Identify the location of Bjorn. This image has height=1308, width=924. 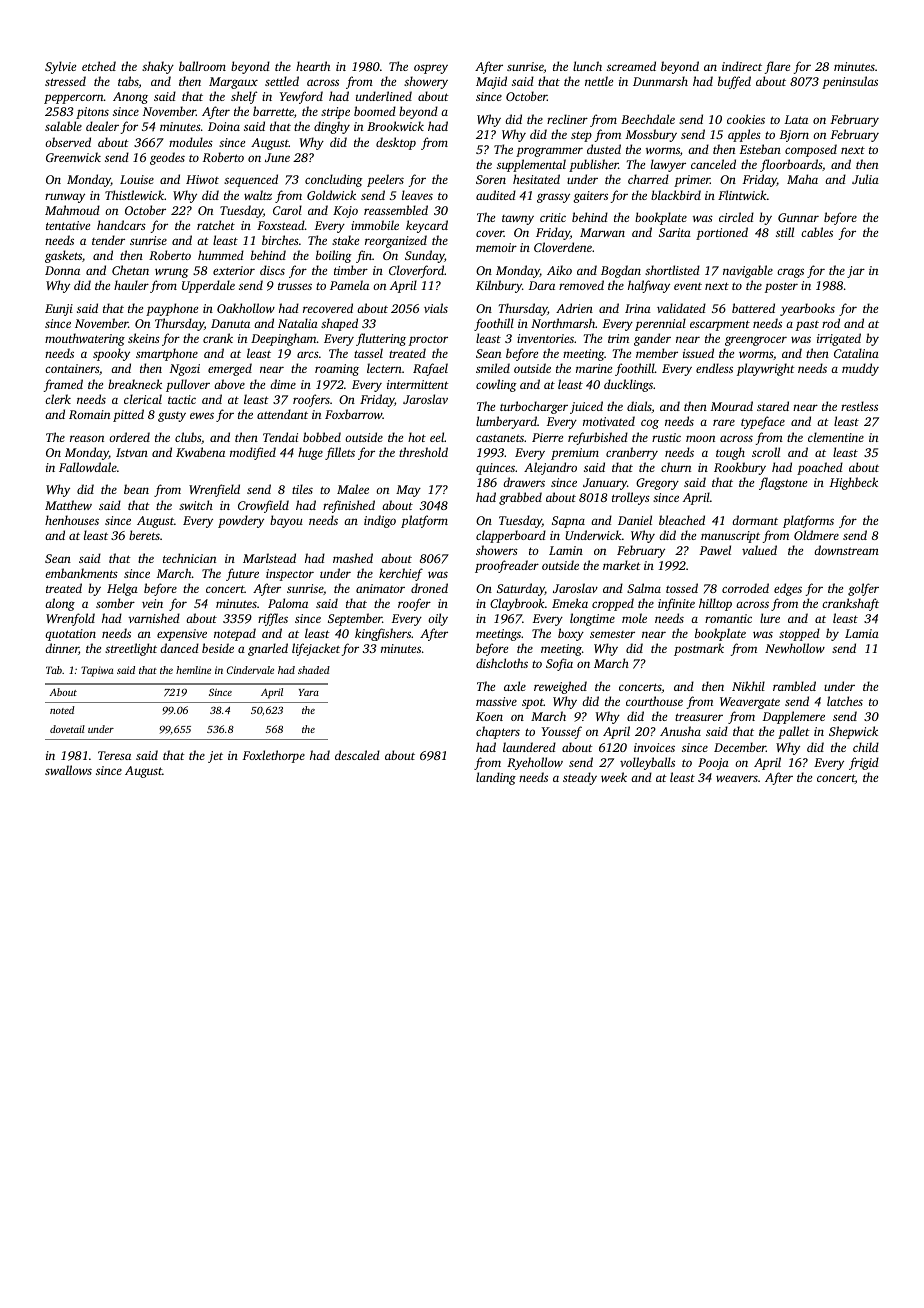
(794, 136).
